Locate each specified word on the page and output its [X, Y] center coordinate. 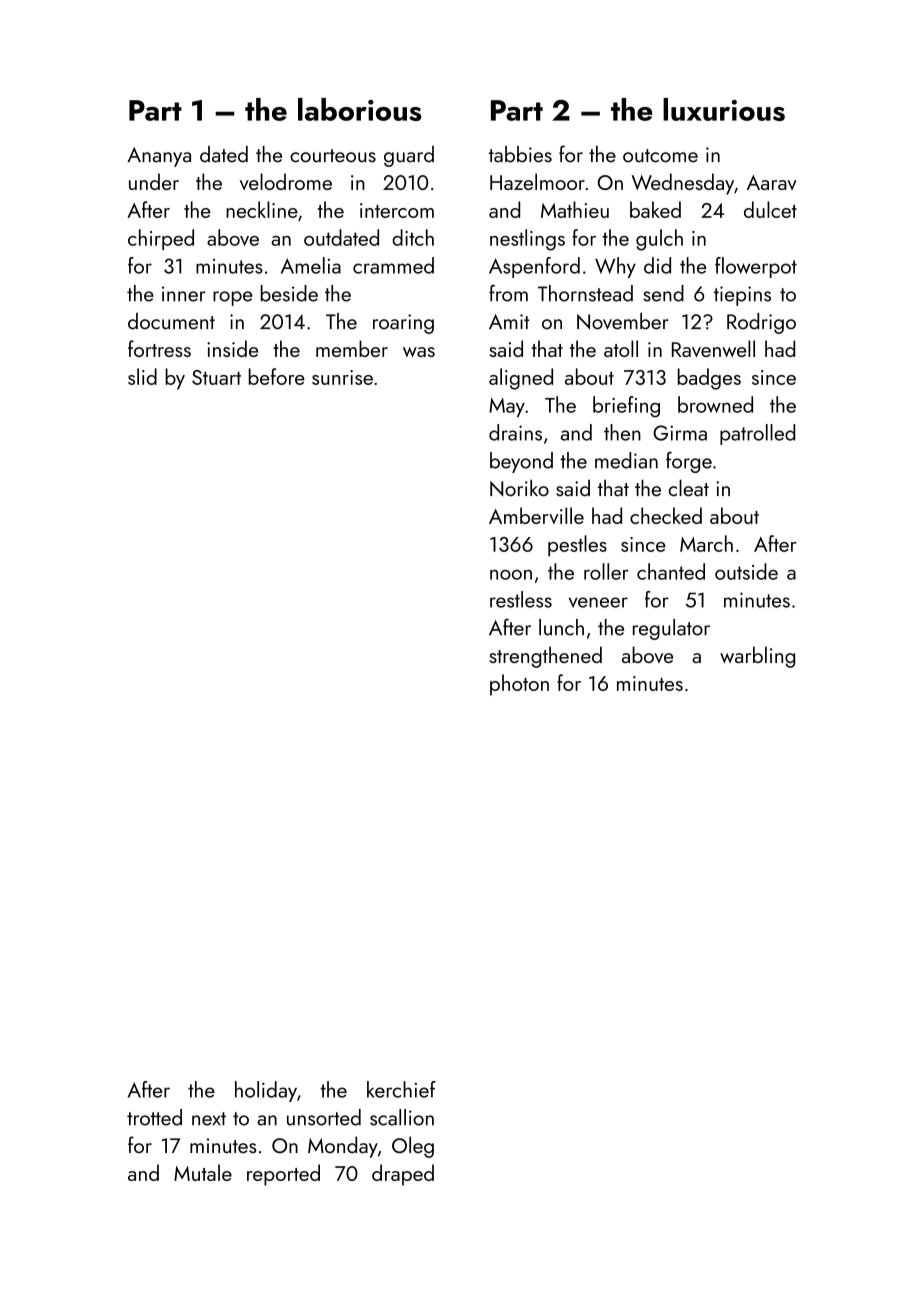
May [507, 407]
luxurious [724, 109]
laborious [359, 109]
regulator [671, 629]
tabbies [520, 154]
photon [519, 685]
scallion [402, 1117]
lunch [561, 627]
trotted [154, 1117]
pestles [577, 546]
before [277, 376]
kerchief [401, 1089]
